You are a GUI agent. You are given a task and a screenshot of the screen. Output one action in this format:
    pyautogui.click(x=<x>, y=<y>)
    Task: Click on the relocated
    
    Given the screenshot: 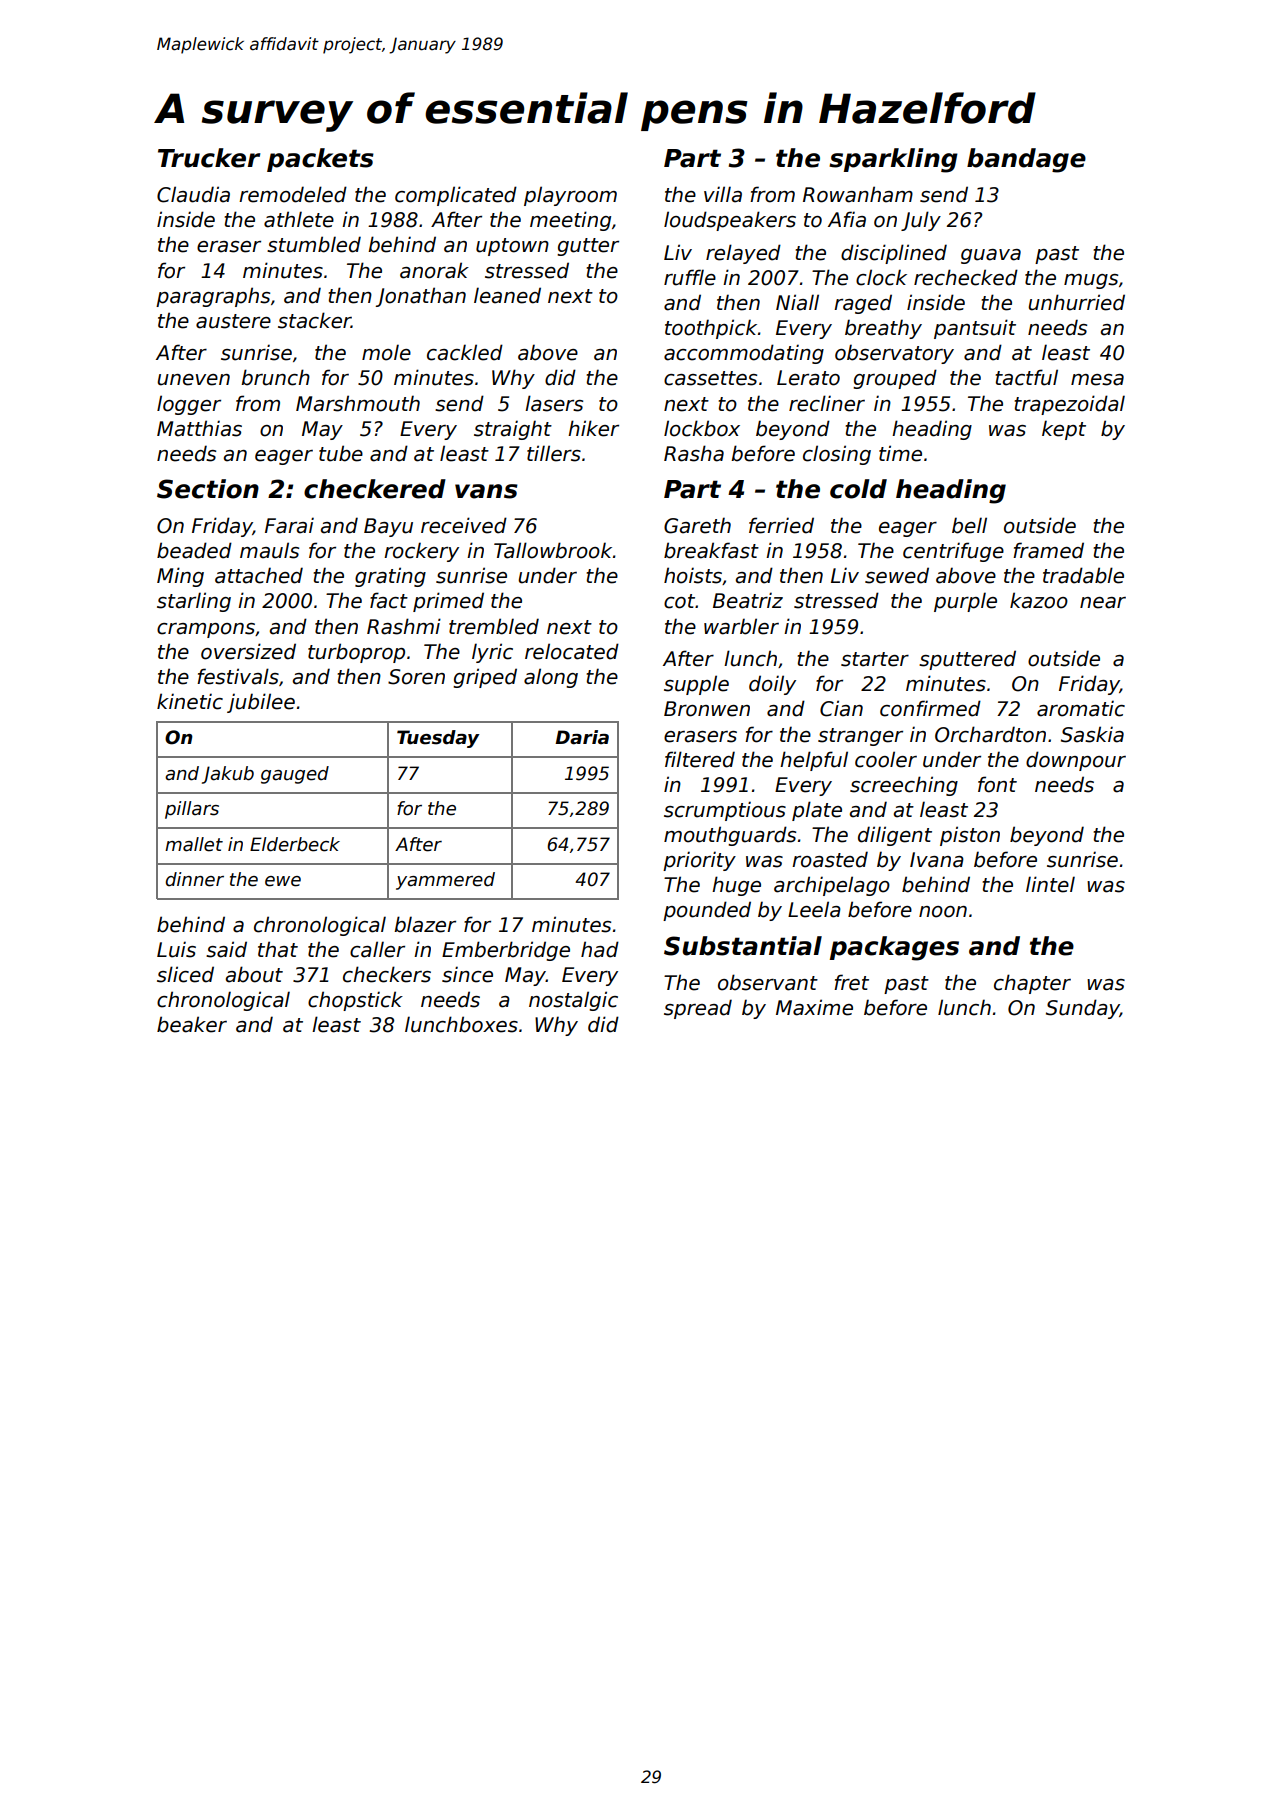 What is the action you would take?
    pyautogui.click(x=572, y=651)
